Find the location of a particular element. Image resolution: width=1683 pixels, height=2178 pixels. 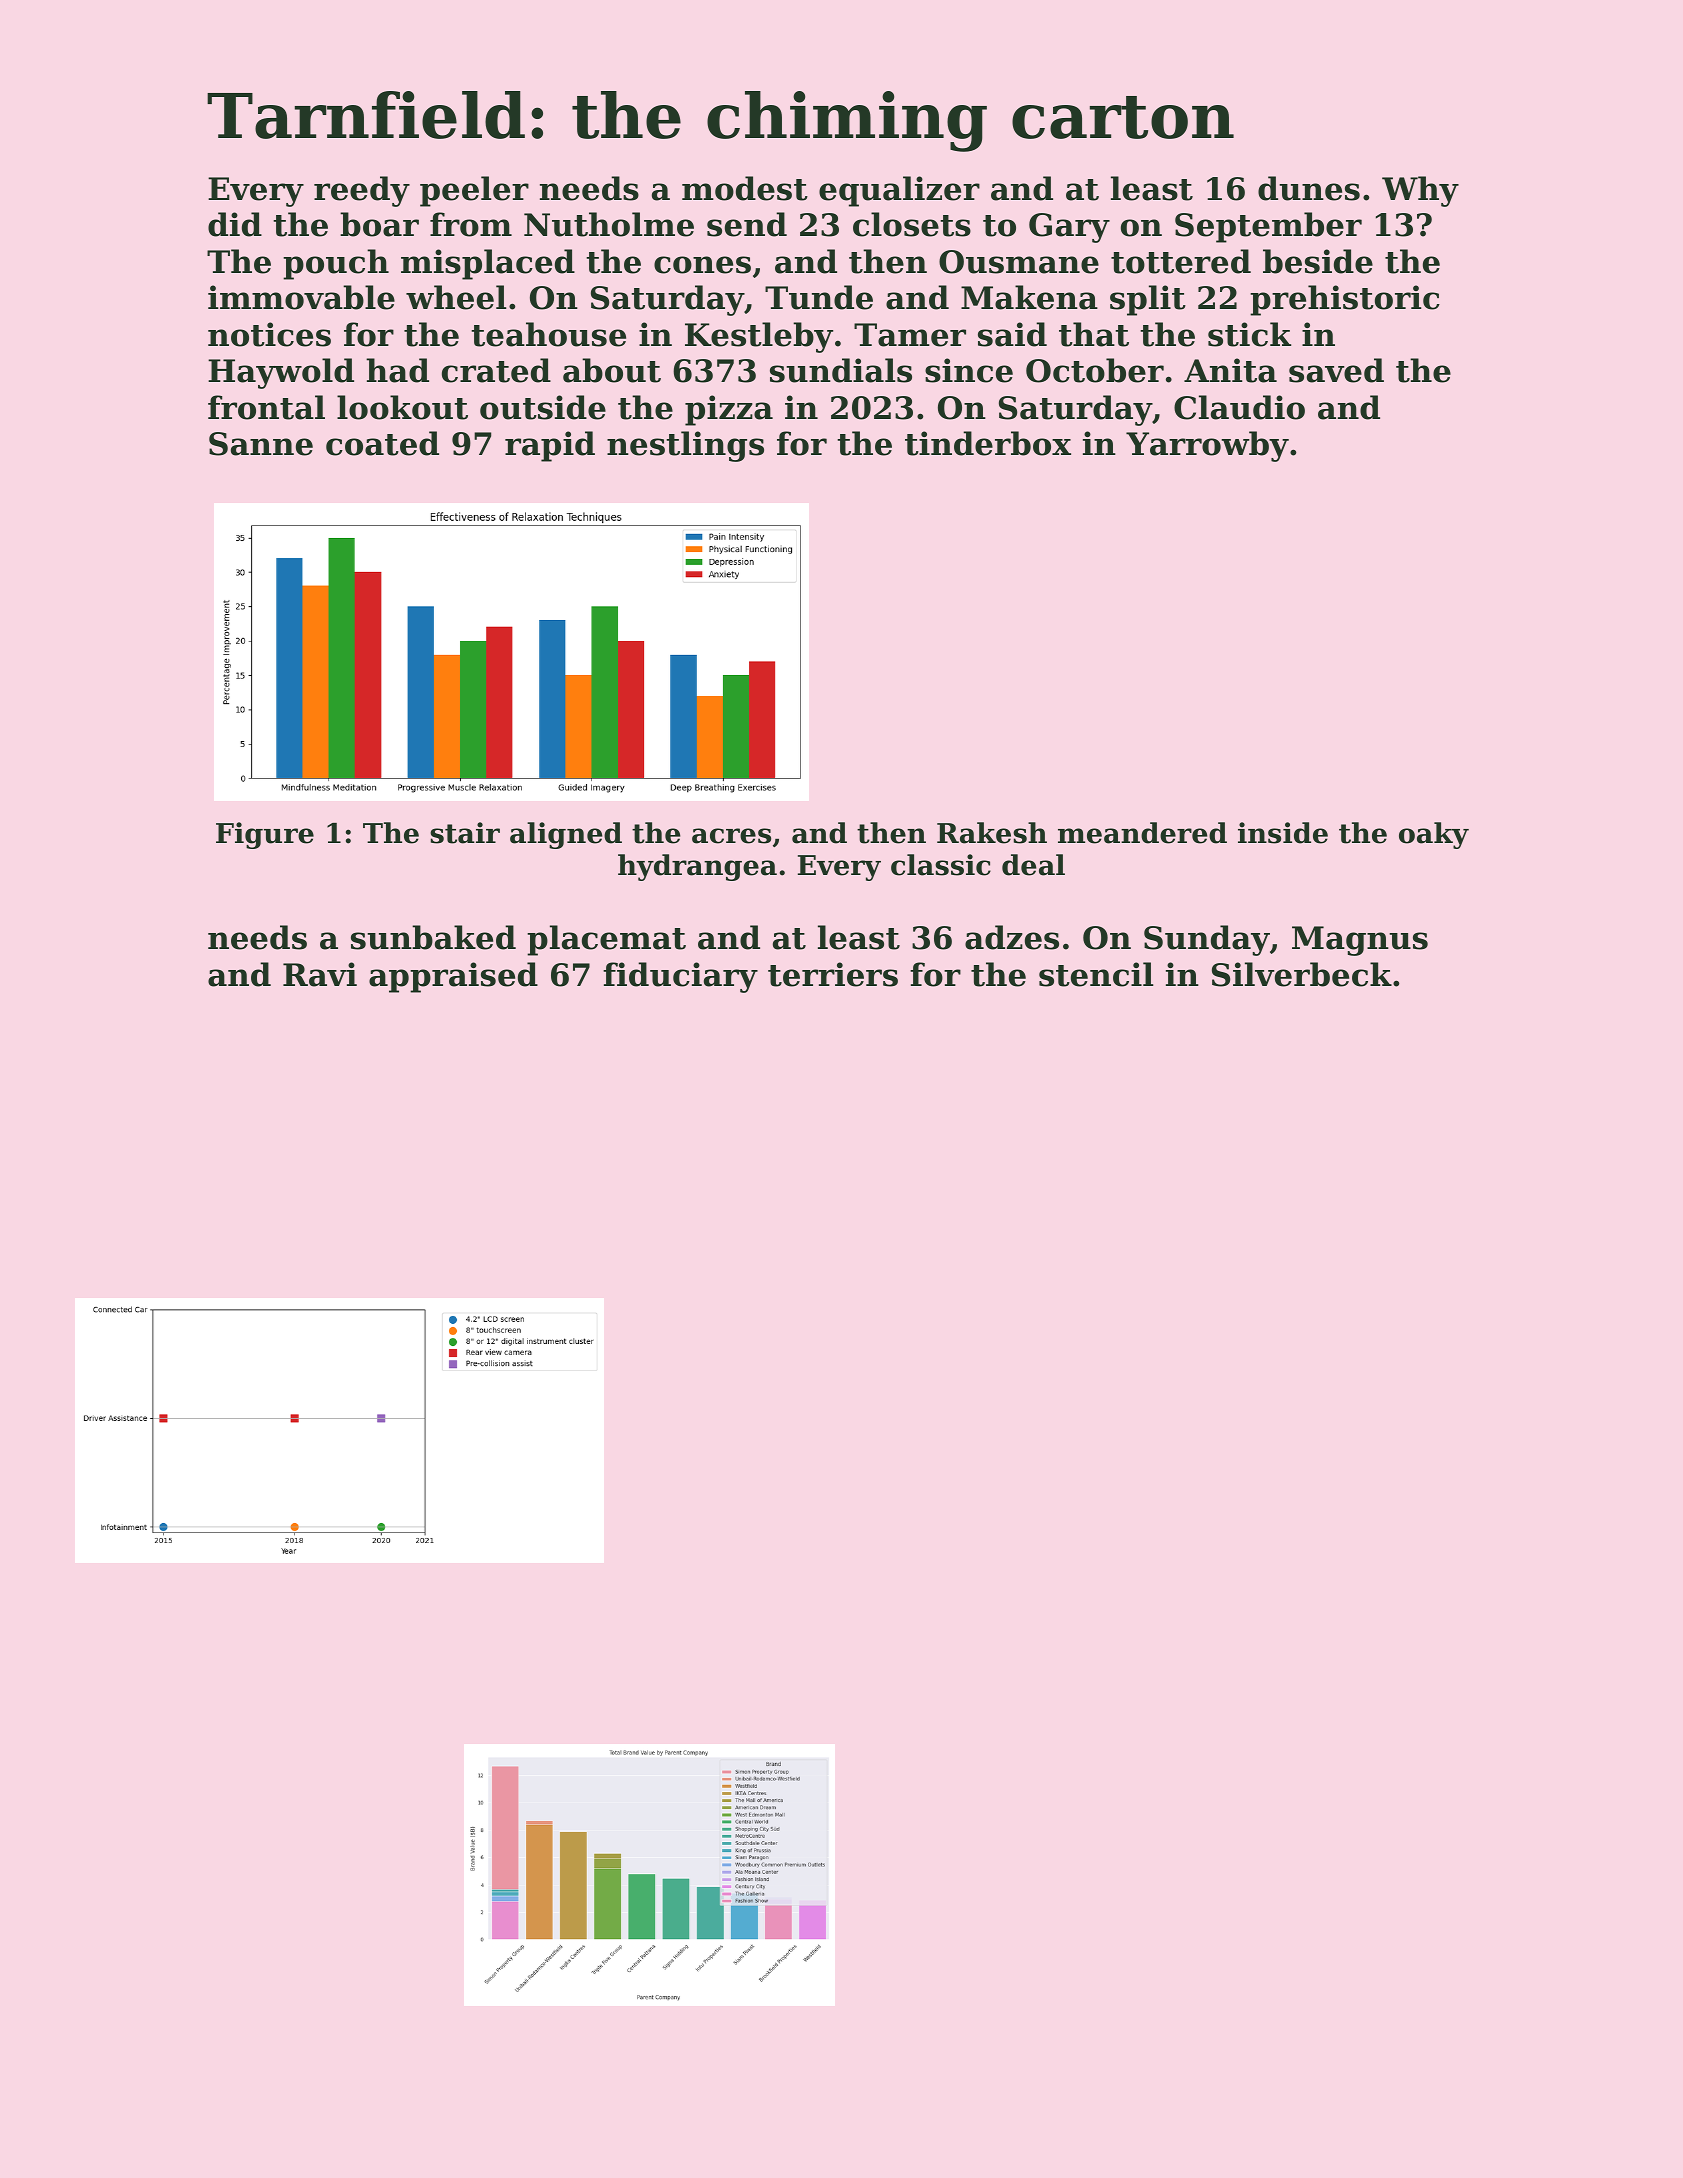

rapid is located at coordinates (550, 446).
